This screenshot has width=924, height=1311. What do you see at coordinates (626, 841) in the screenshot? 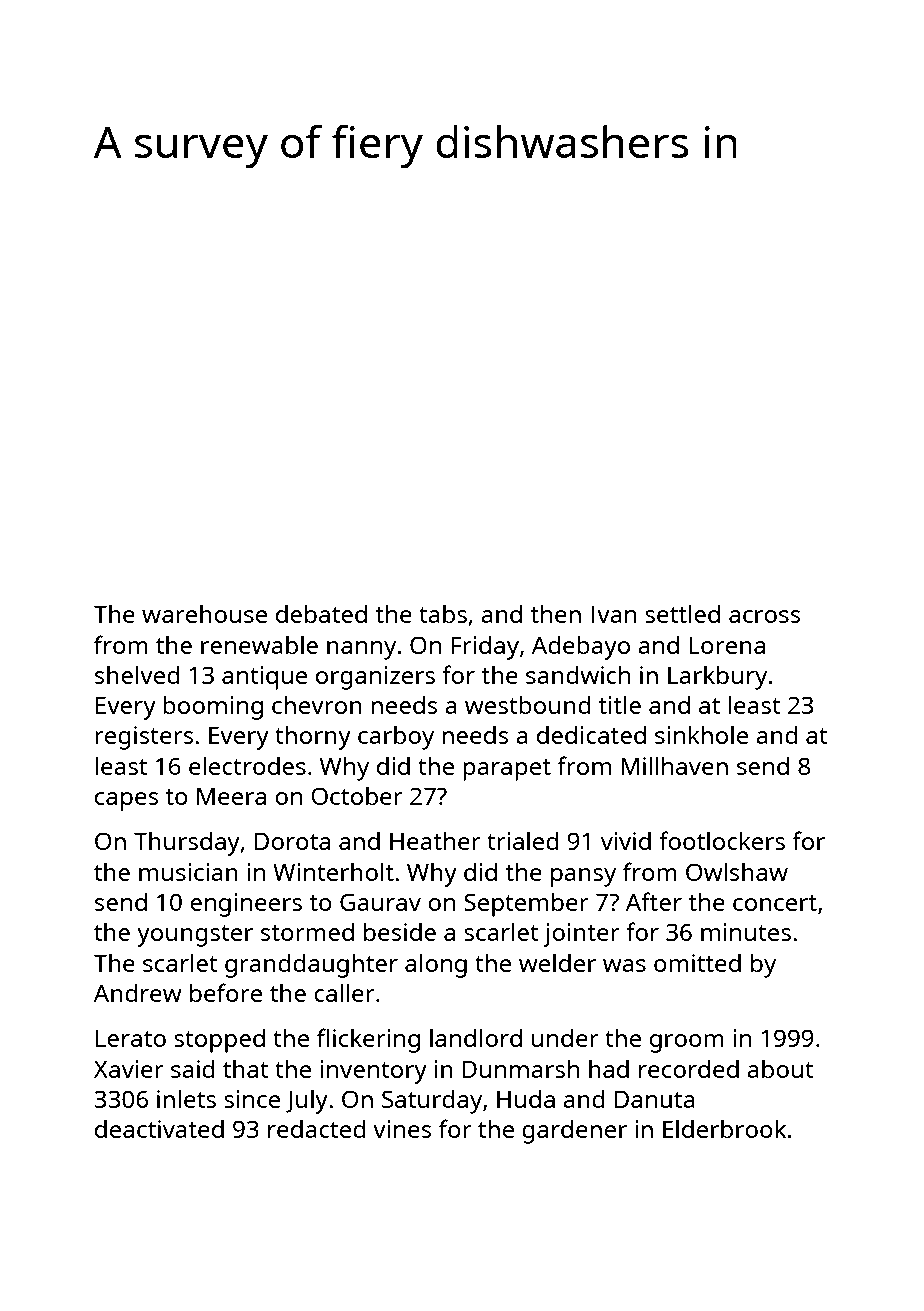
I see `vivid` at bounding box center [626, 841].
